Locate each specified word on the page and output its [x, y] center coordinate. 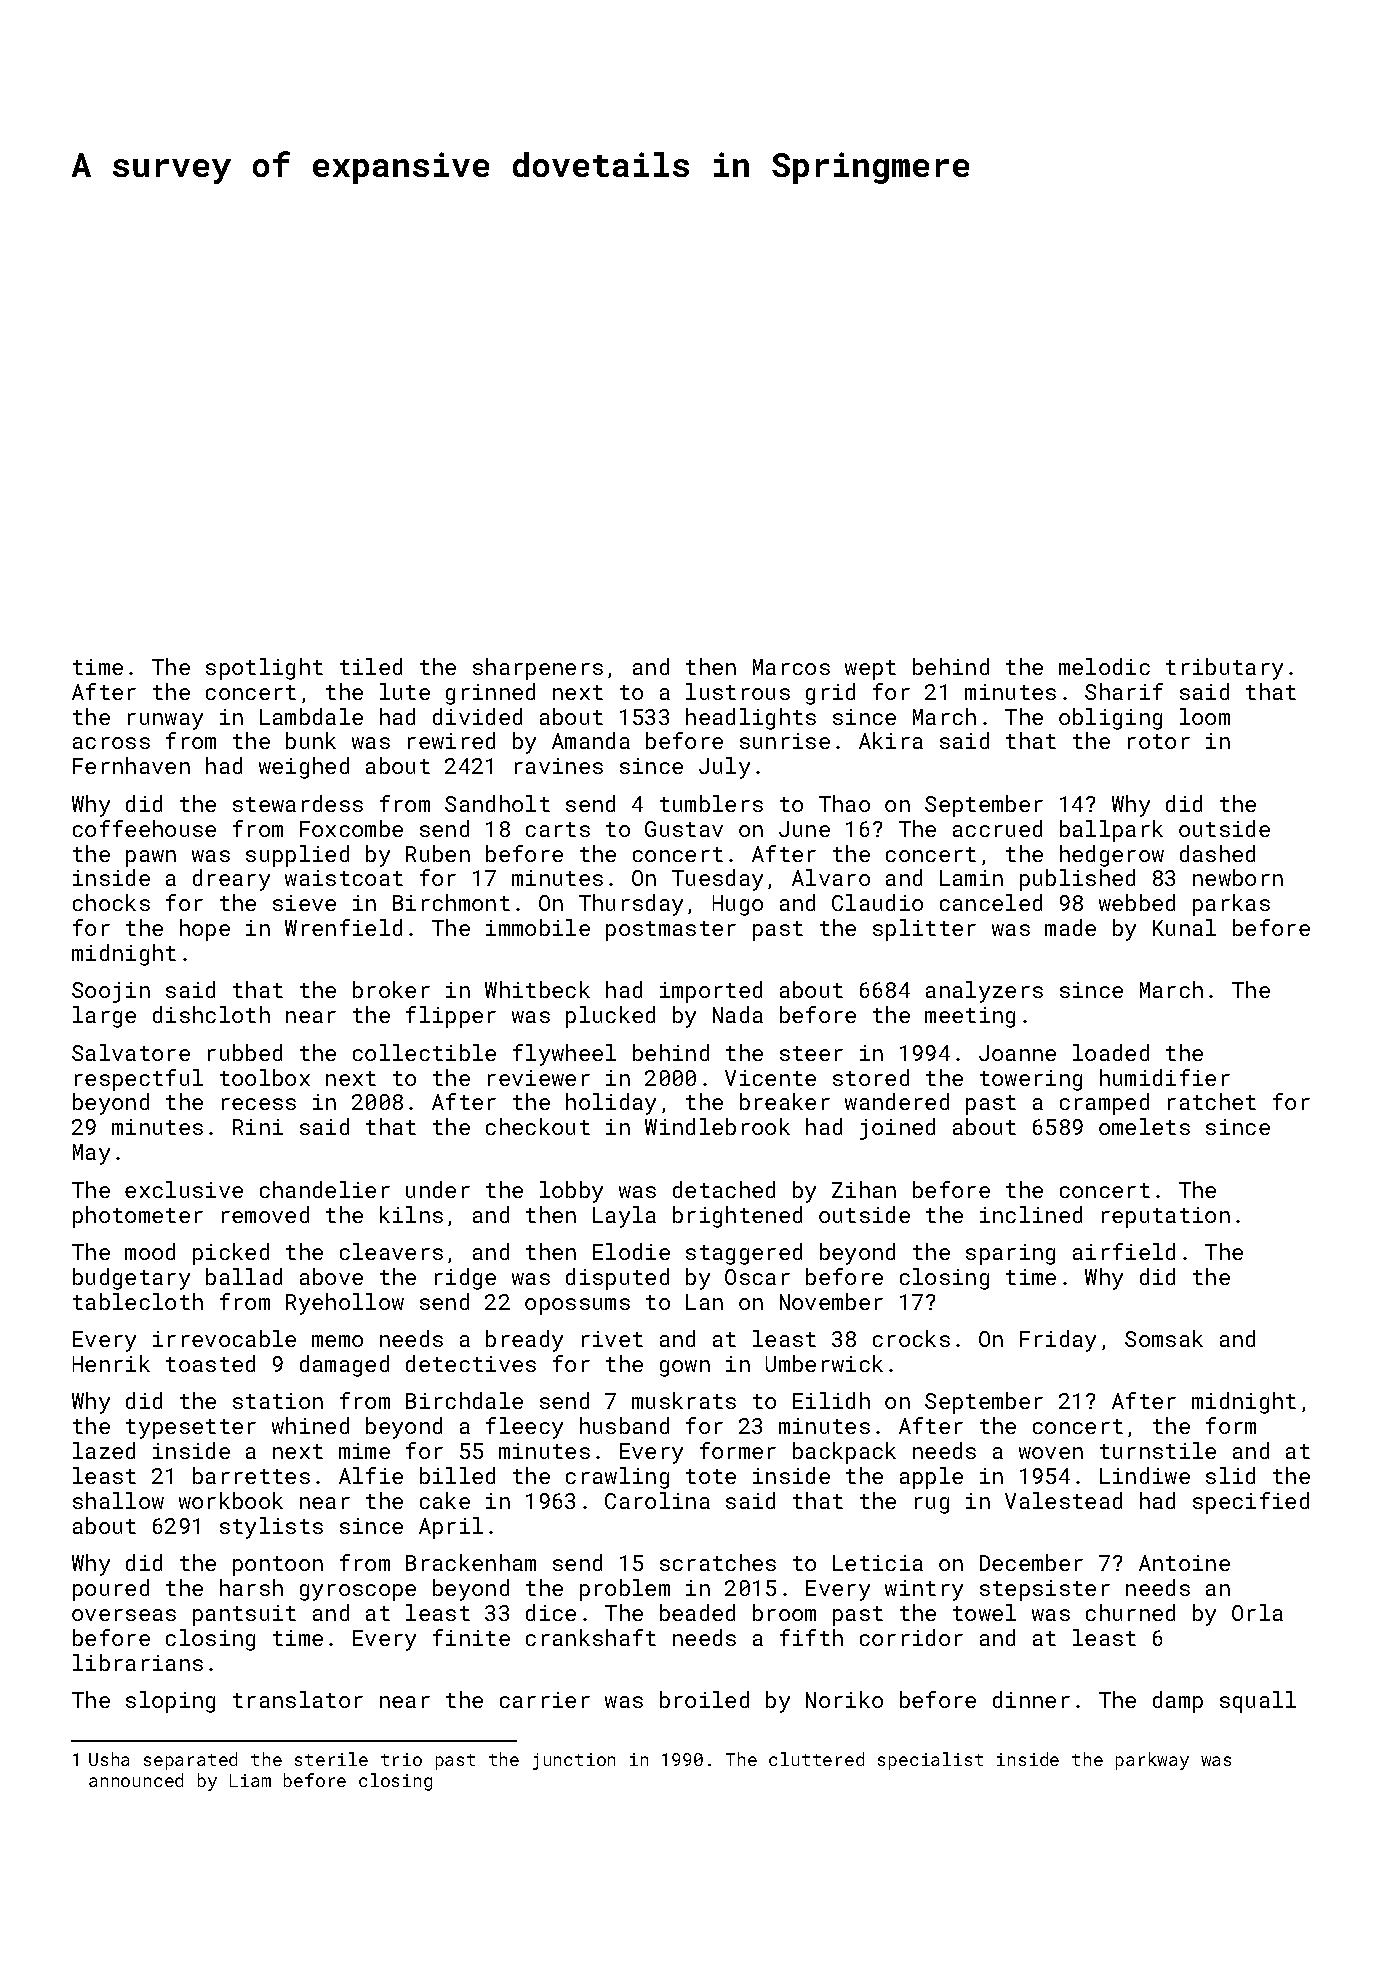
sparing [1010, 1254]
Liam [250, 1780]
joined [897, 1129]
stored [871, 1077]
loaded [1111, 1052]
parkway [1152, 1761]
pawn [151, 858]
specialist [930, 1761]
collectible [424, 1052]
